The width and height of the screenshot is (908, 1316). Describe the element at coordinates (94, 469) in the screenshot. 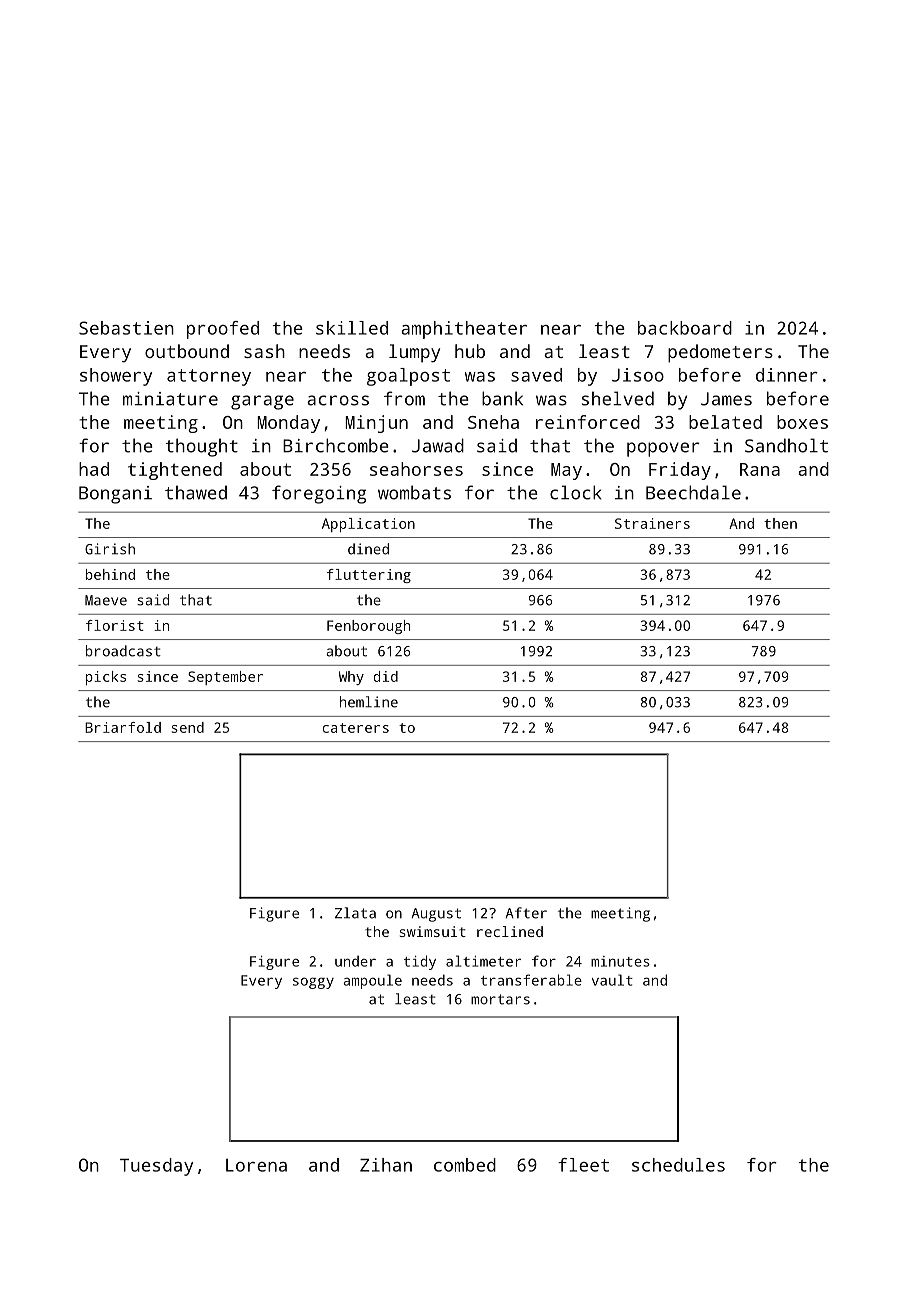

I see `had` at that location.
